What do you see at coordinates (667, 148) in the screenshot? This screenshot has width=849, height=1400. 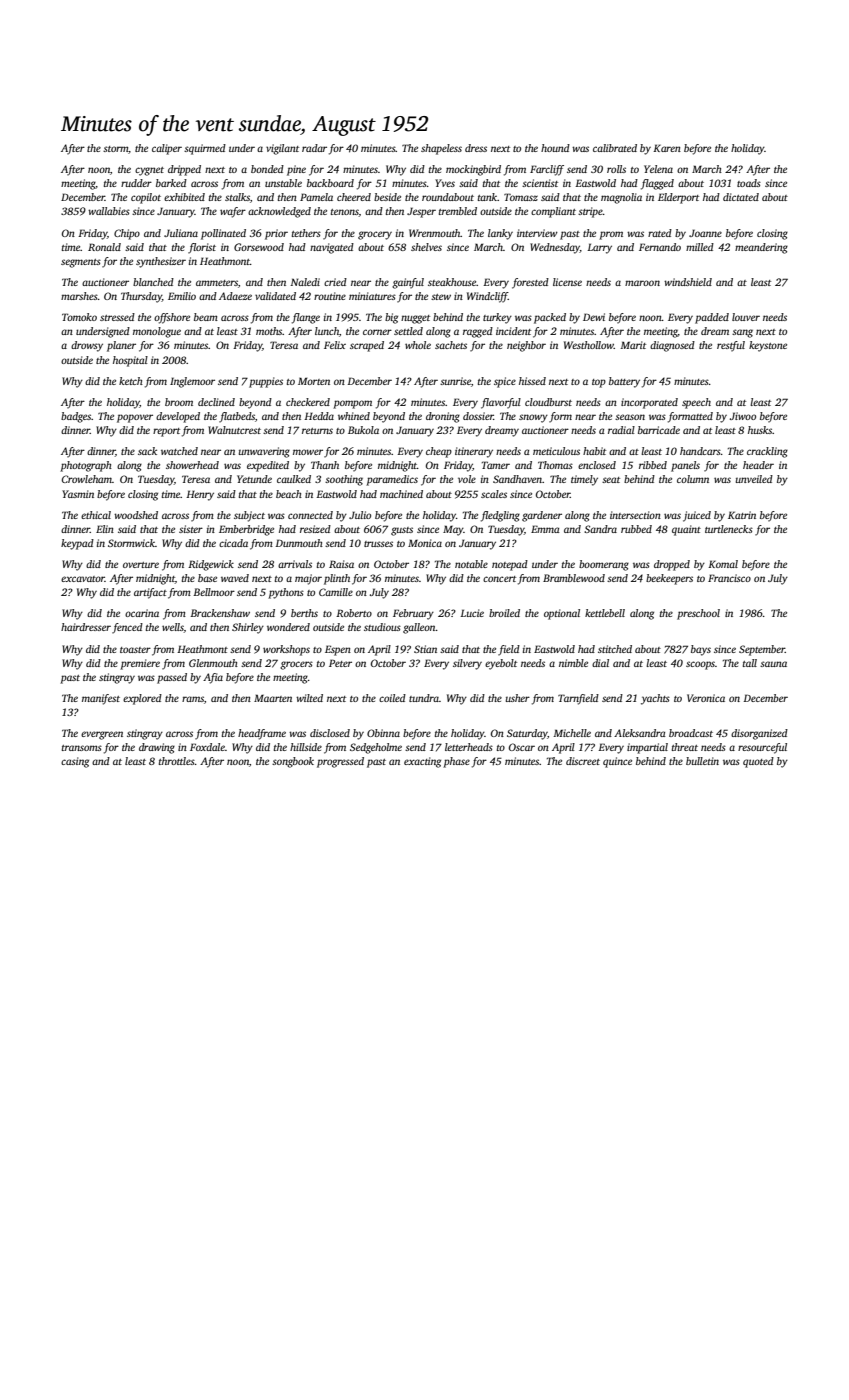 I see `Karen` at bounding box center [667, 148].
